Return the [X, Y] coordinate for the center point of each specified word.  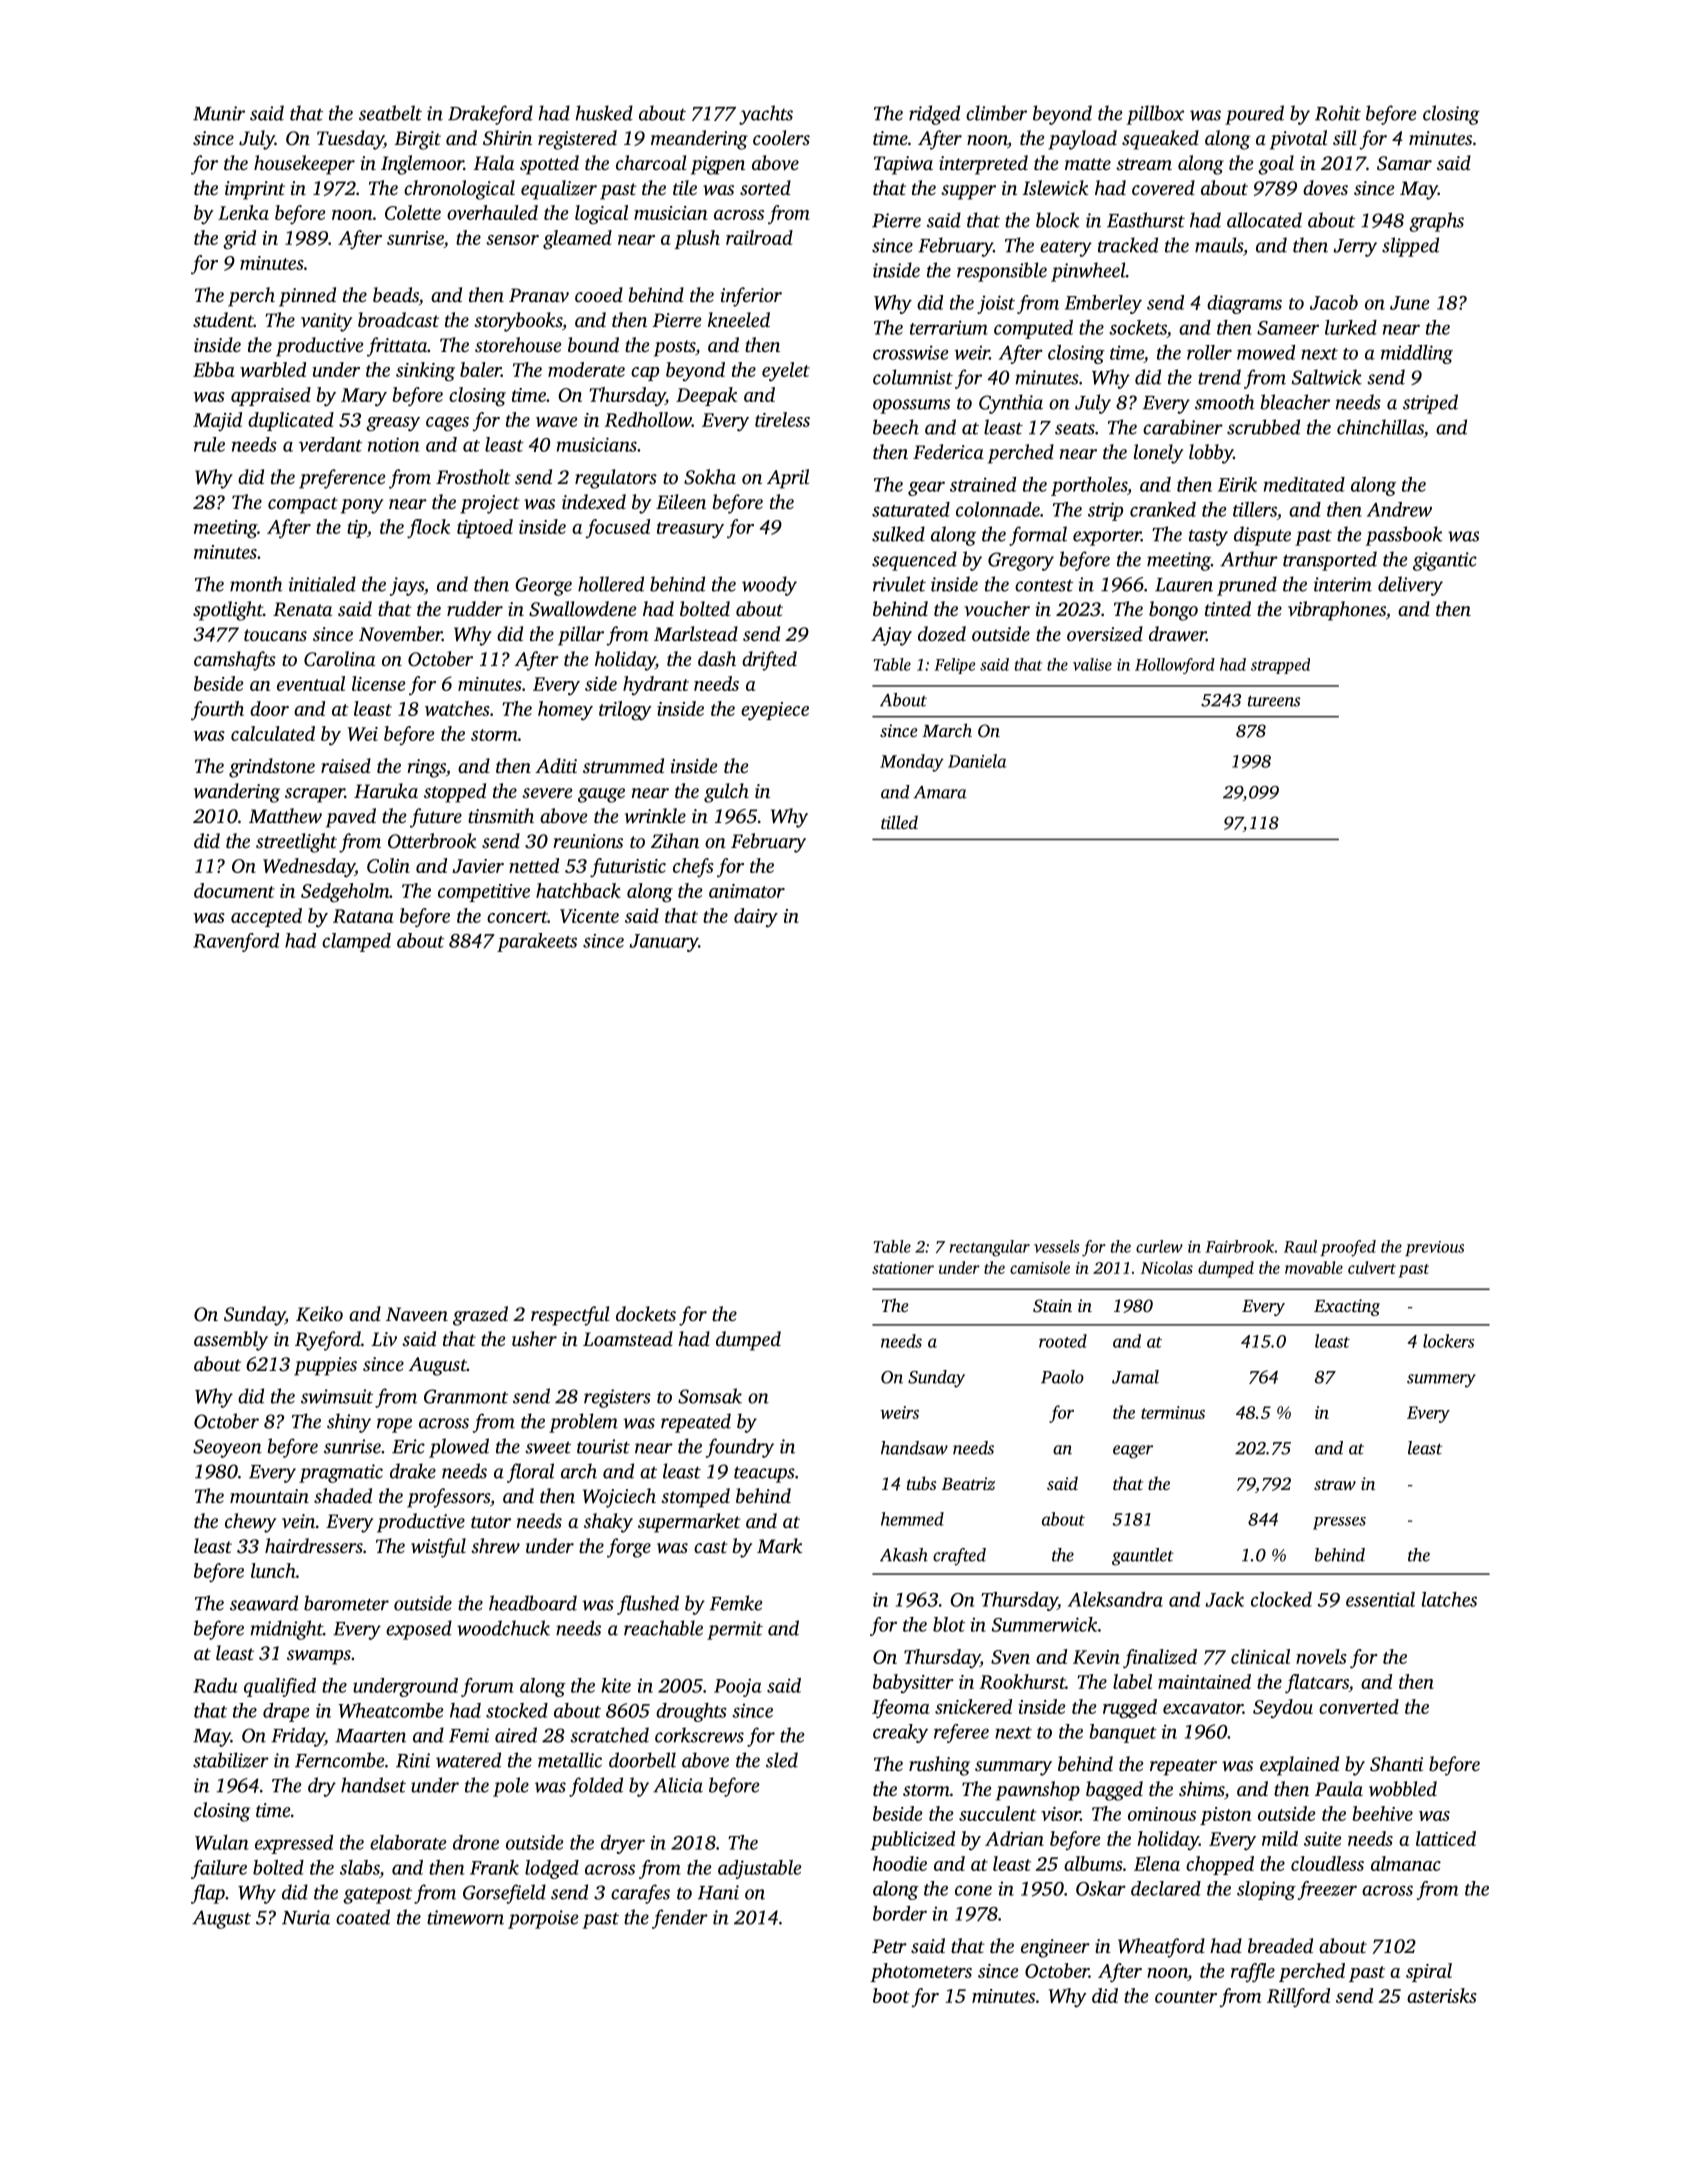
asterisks [1442, 1995]
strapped [1280, 666]
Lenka [243, 212]
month [256, 584]
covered [1163, 187]
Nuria [306, 1917]
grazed [480, 1316]
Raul [1300, 1246]
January [663, 943]
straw [1335, 1484]
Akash [904, 1555]
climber [996, 113]
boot [891, 1995]
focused [618, 528]
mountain [269, 1496]
